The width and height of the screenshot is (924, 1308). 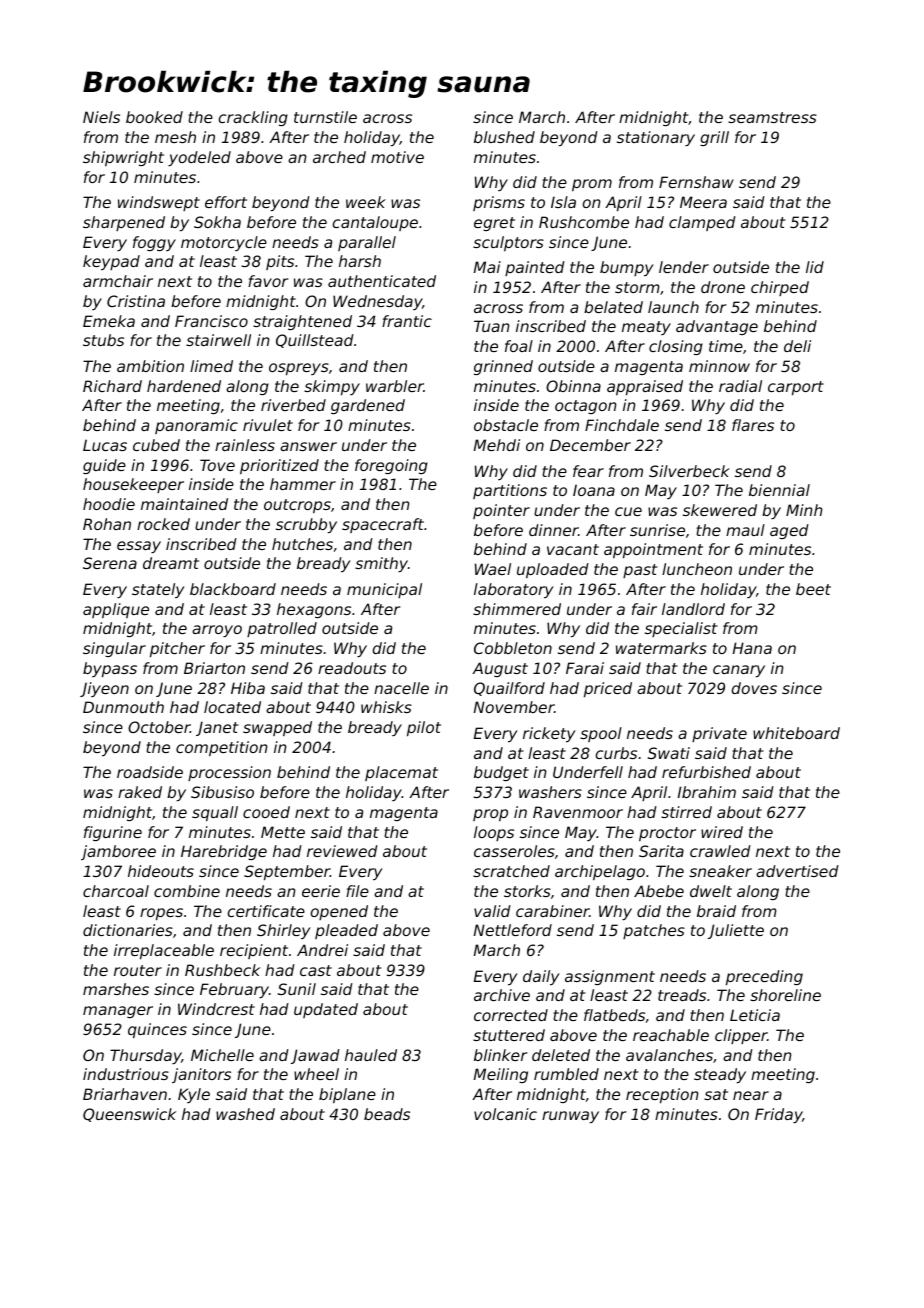 I want to click on turnstile, so click(x=325, y=117).
